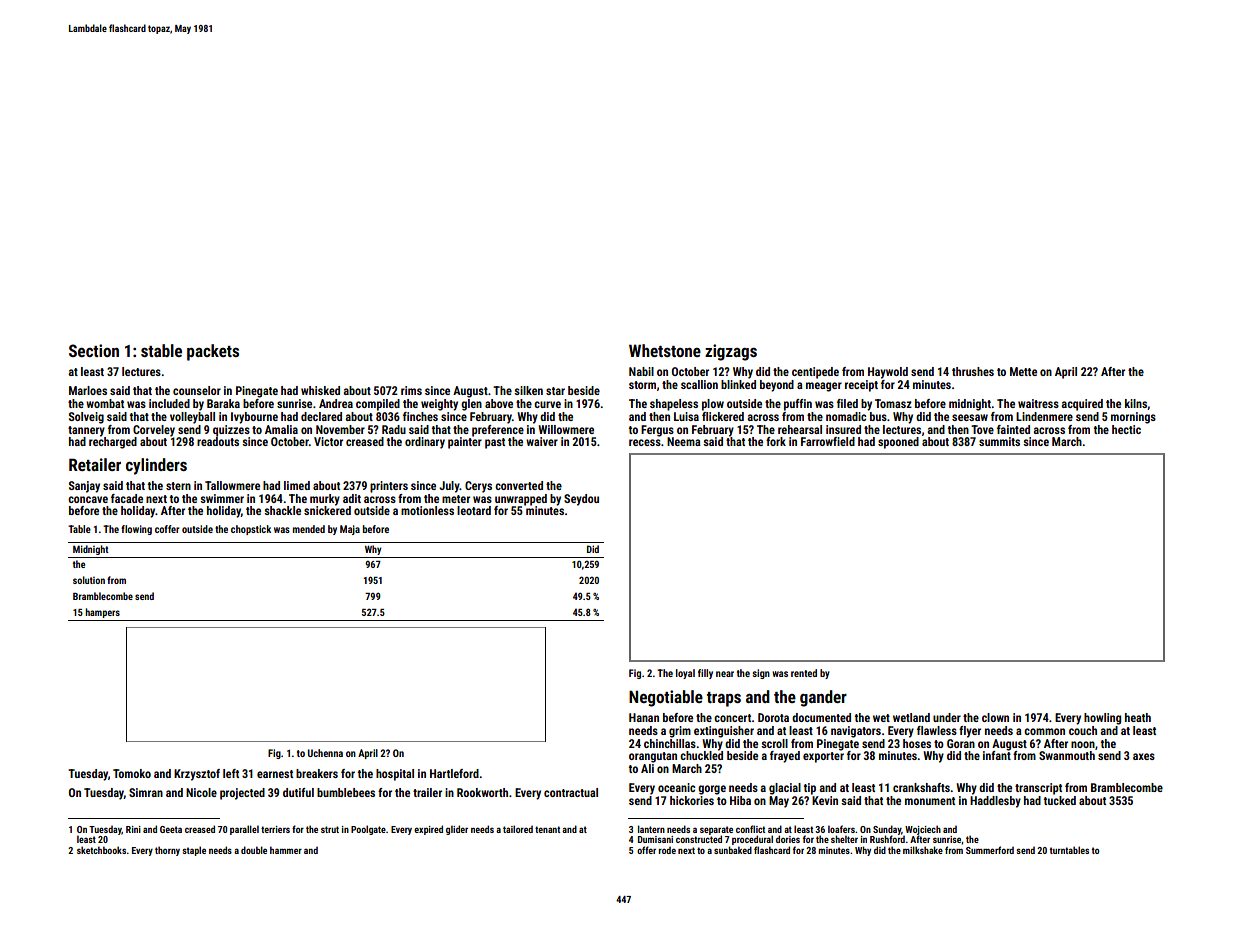 The image size is (1233, 952). Describe the element at coordinates (325, 500) in the screenshot. I see `murky` at that location.
